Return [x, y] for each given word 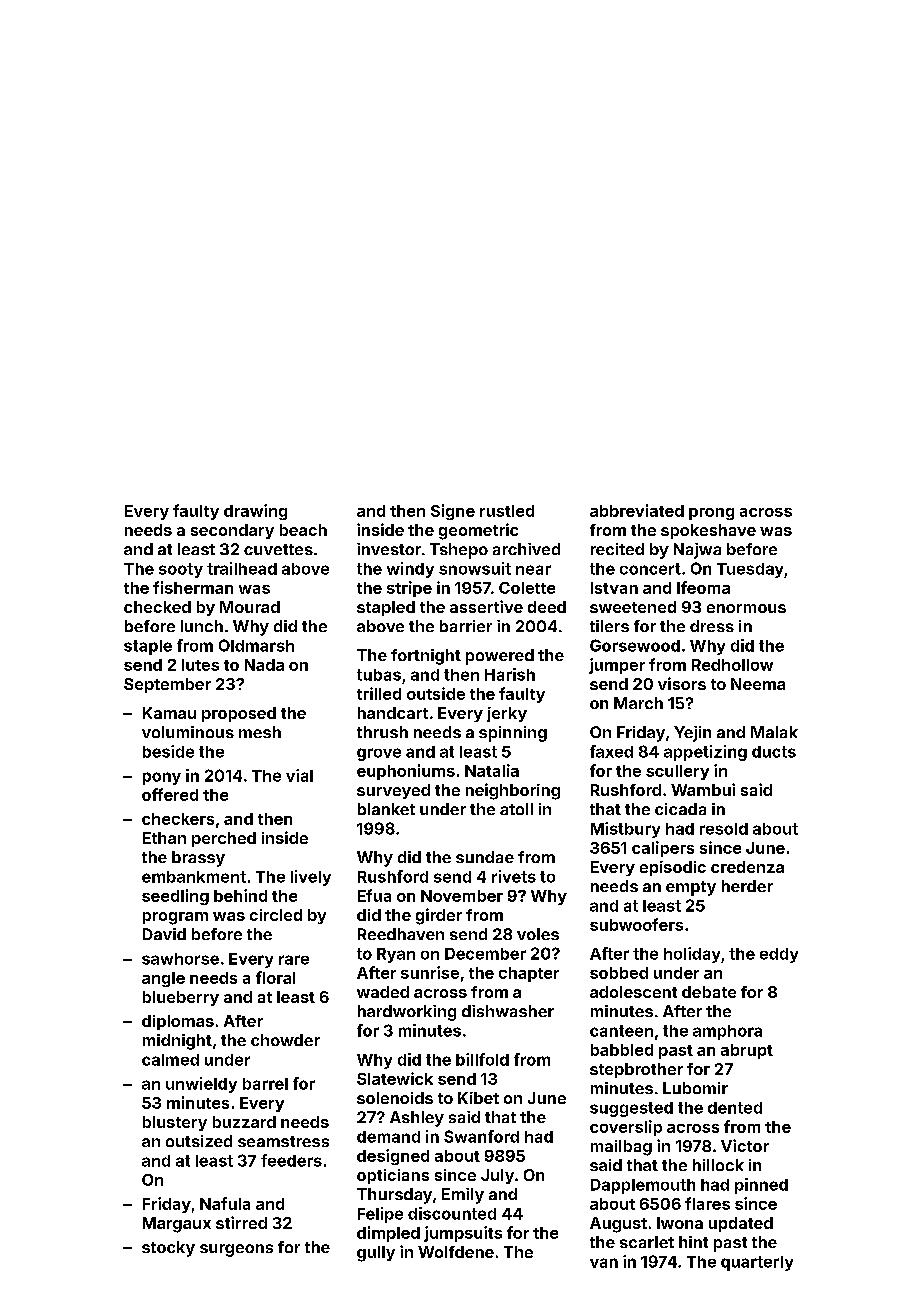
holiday [692, 955]
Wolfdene [456, 1252]
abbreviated [637, 510]
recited [617, 549]
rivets [514, 876]
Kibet [478, 1098]
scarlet [647, 1242]
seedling [175, 897]
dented [735, 1108]
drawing [255, 512]
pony [162, 778]
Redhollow [732, 665]
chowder [285, 1040]
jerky [507, 714]
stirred [241, 1222]
